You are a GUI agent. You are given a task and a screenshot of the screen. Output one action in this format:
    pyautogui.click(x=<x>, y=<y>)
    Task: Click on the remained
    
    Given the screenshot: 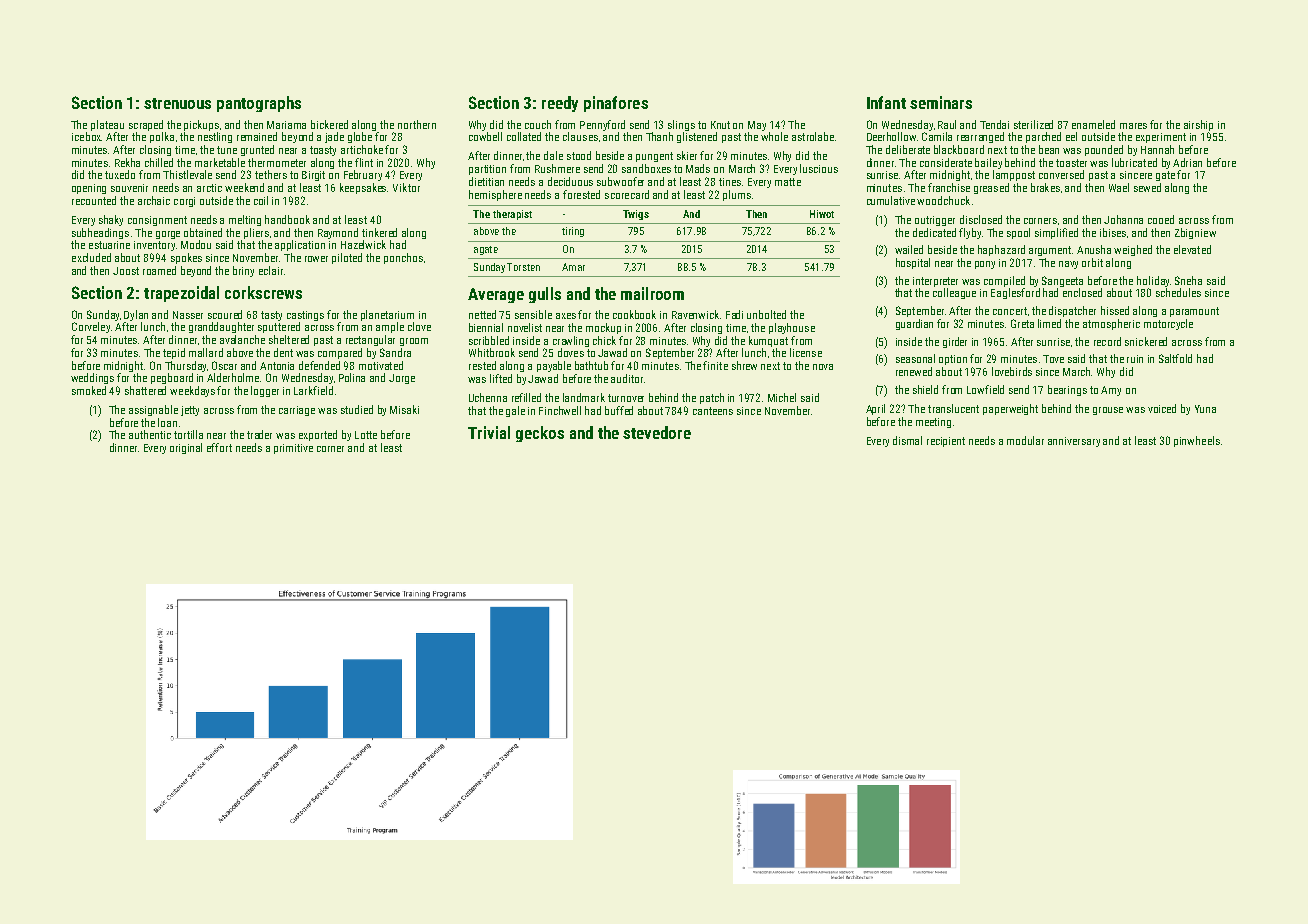 What is the action you would take?
    pyautogui.click(x=257, y=136)
